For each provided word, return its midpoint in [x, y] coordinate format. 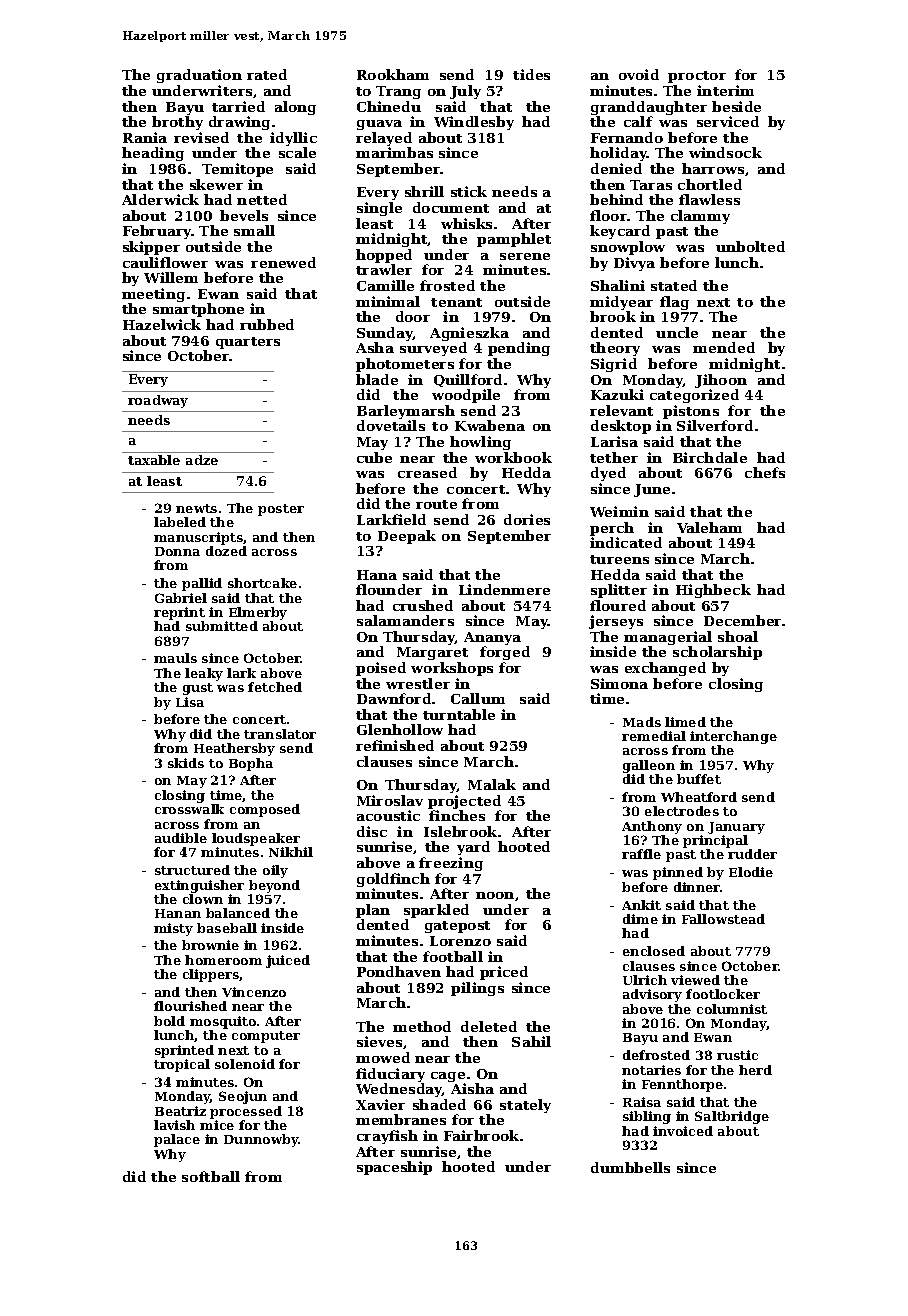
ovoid [639, 74]
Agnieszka [469, 334]
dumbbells [630, 1167]
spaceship [394, 1168]
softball [211, 1176]
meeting [153, 295]
